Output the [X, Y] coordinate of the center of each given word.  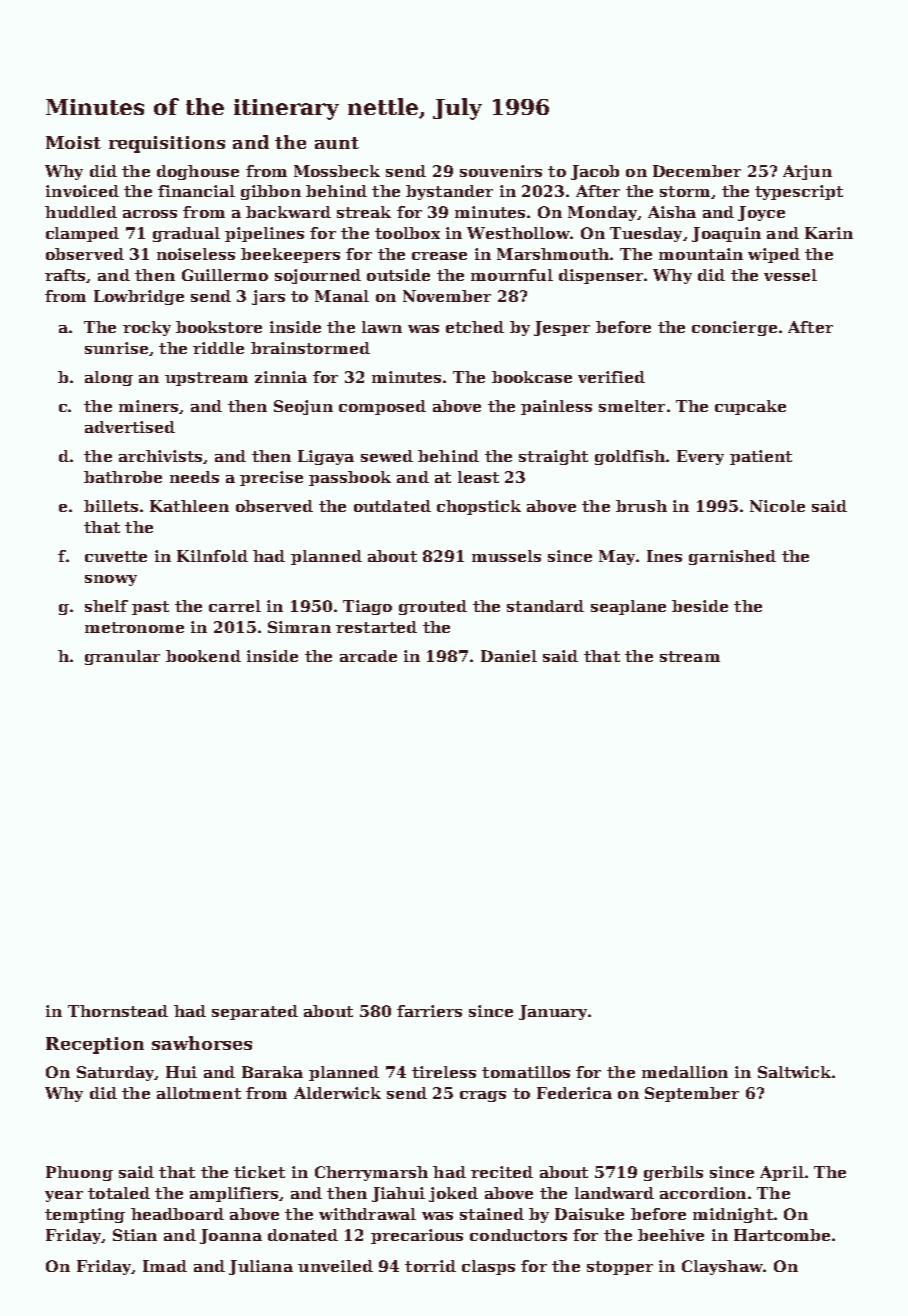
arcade [368, 656]
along [109, 378]
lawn [382, 327]
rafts [65, 275]
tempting [85, 1215]
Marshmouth [553, 254]
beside [700, 606]
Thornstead [118, 1011]
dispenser [601, 276]
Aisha [672, 212]
